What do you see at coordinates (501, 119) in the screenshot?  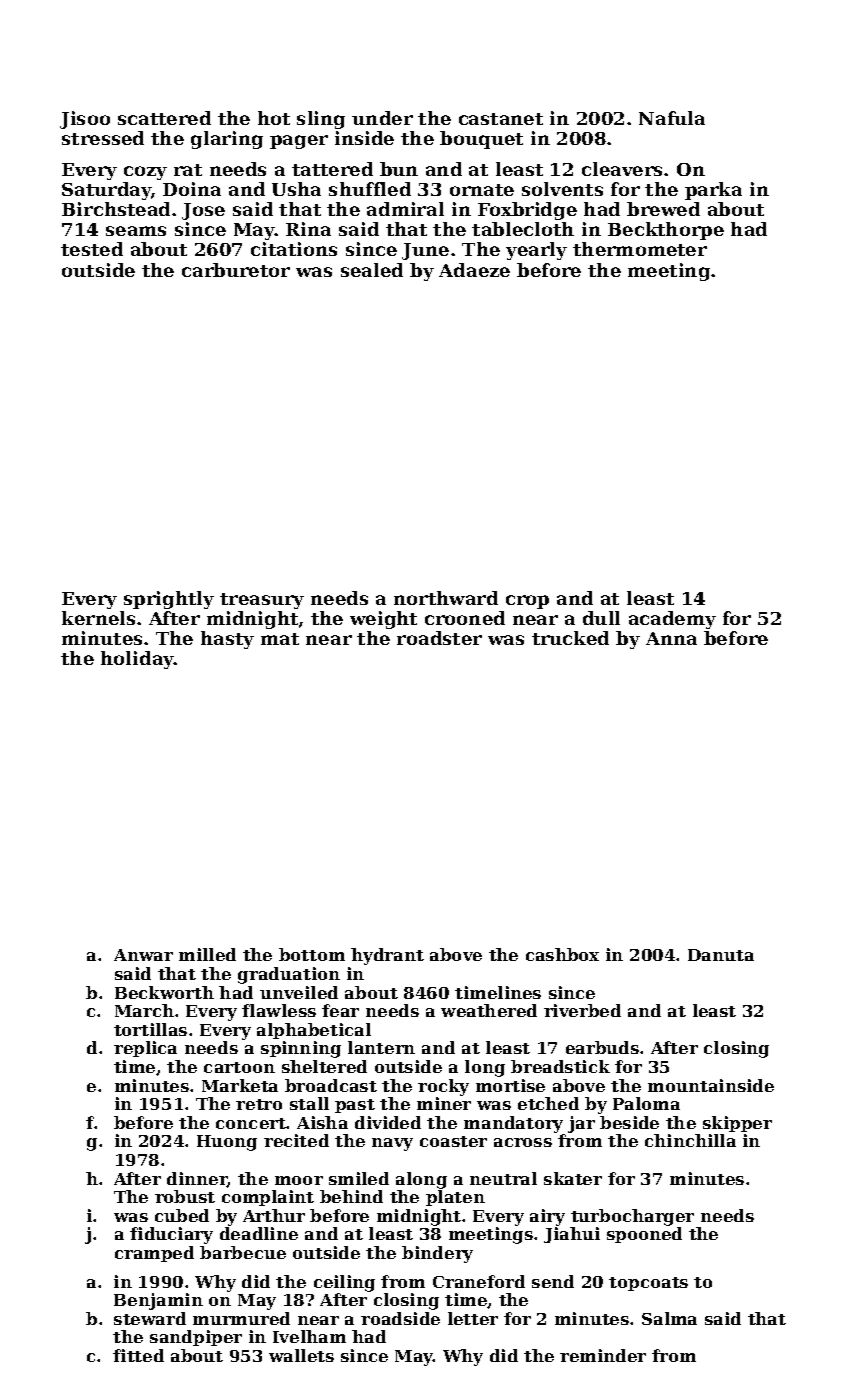 I see `castanet` at bounding box center [501, 119].
